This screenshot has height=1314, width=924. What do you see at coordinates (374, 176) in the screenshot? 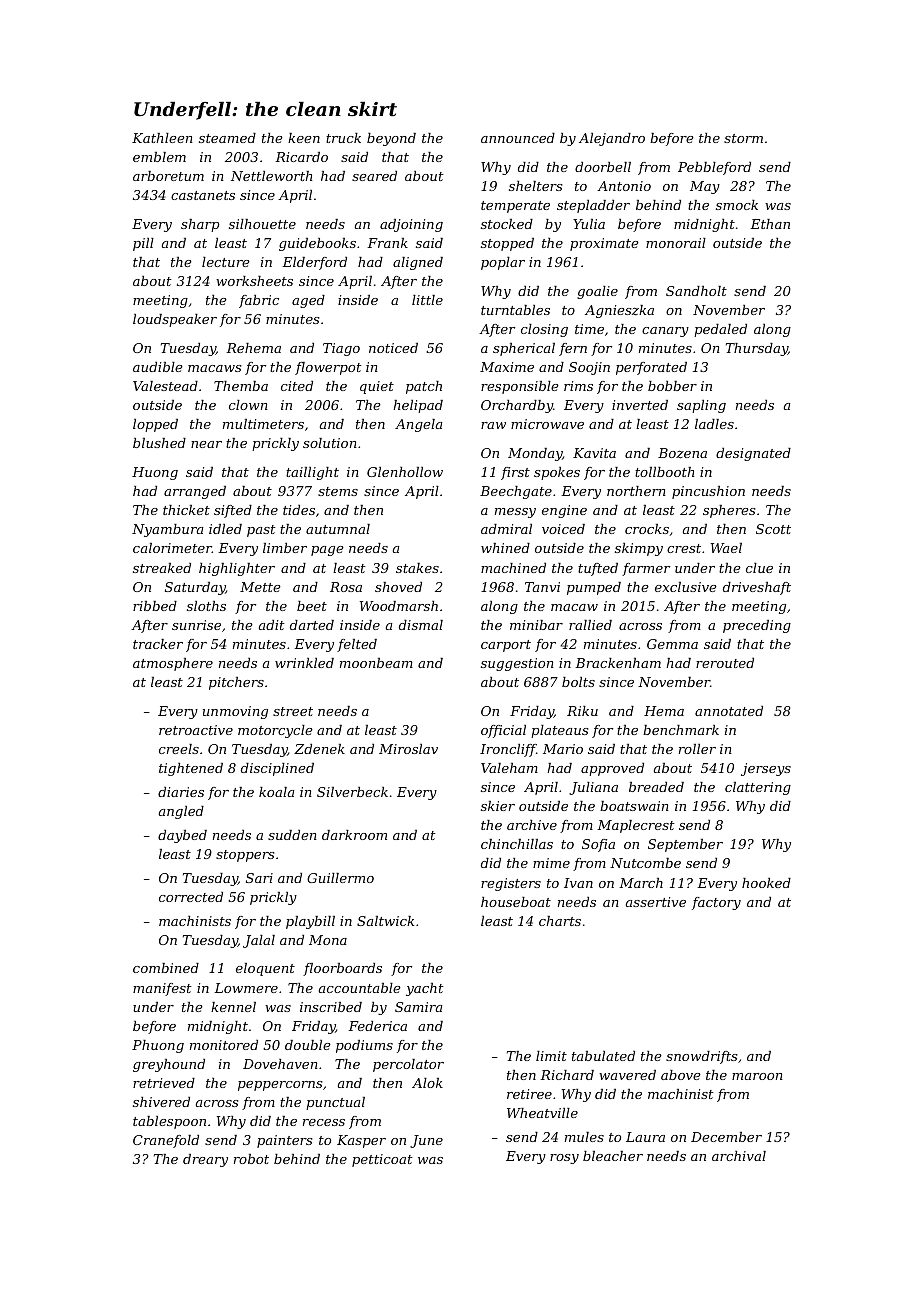
I see `seared` at bounding box center [374, 176].
